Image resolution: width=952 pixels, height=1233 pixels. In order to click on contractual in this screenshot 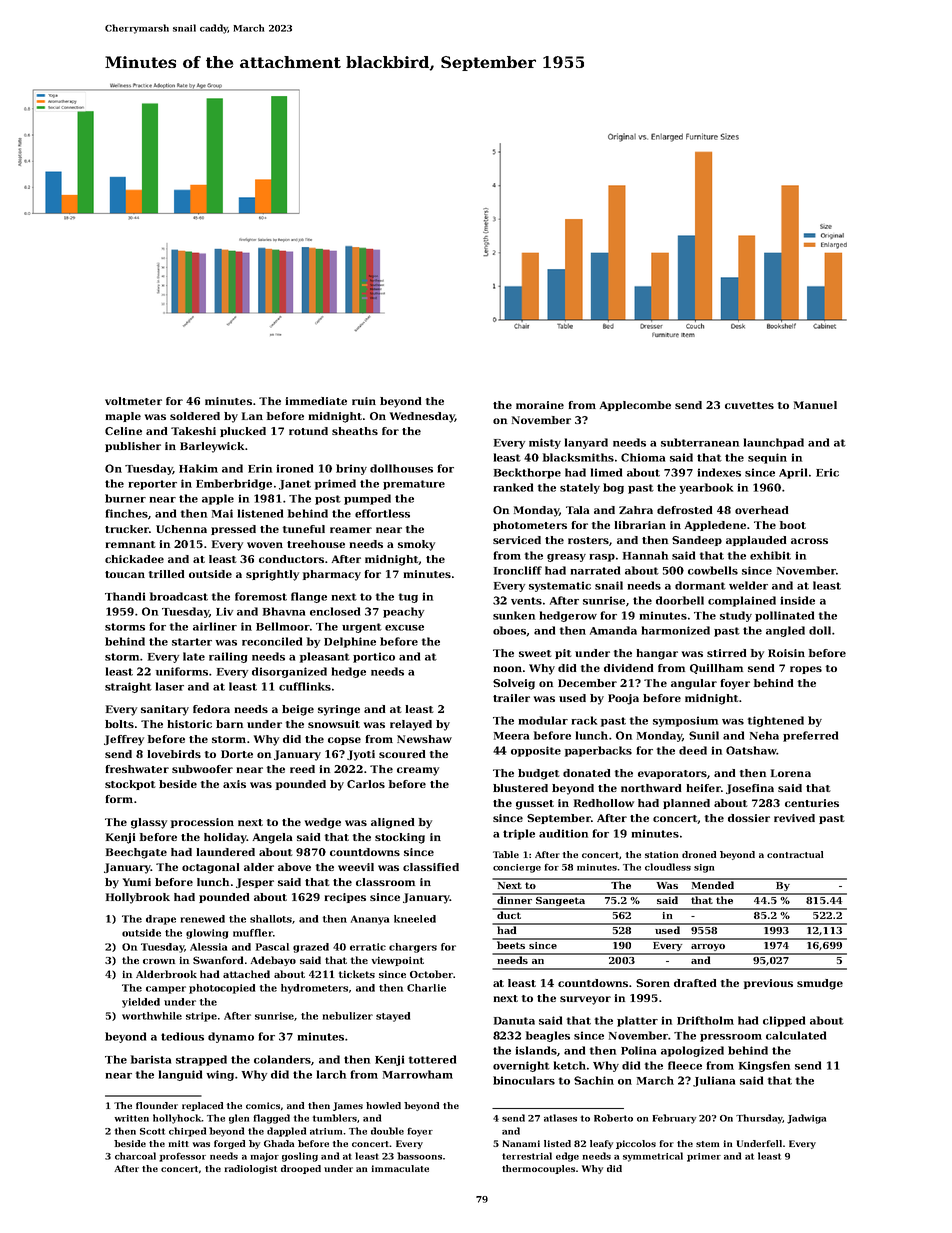, I will do `click(795, 854)`.
